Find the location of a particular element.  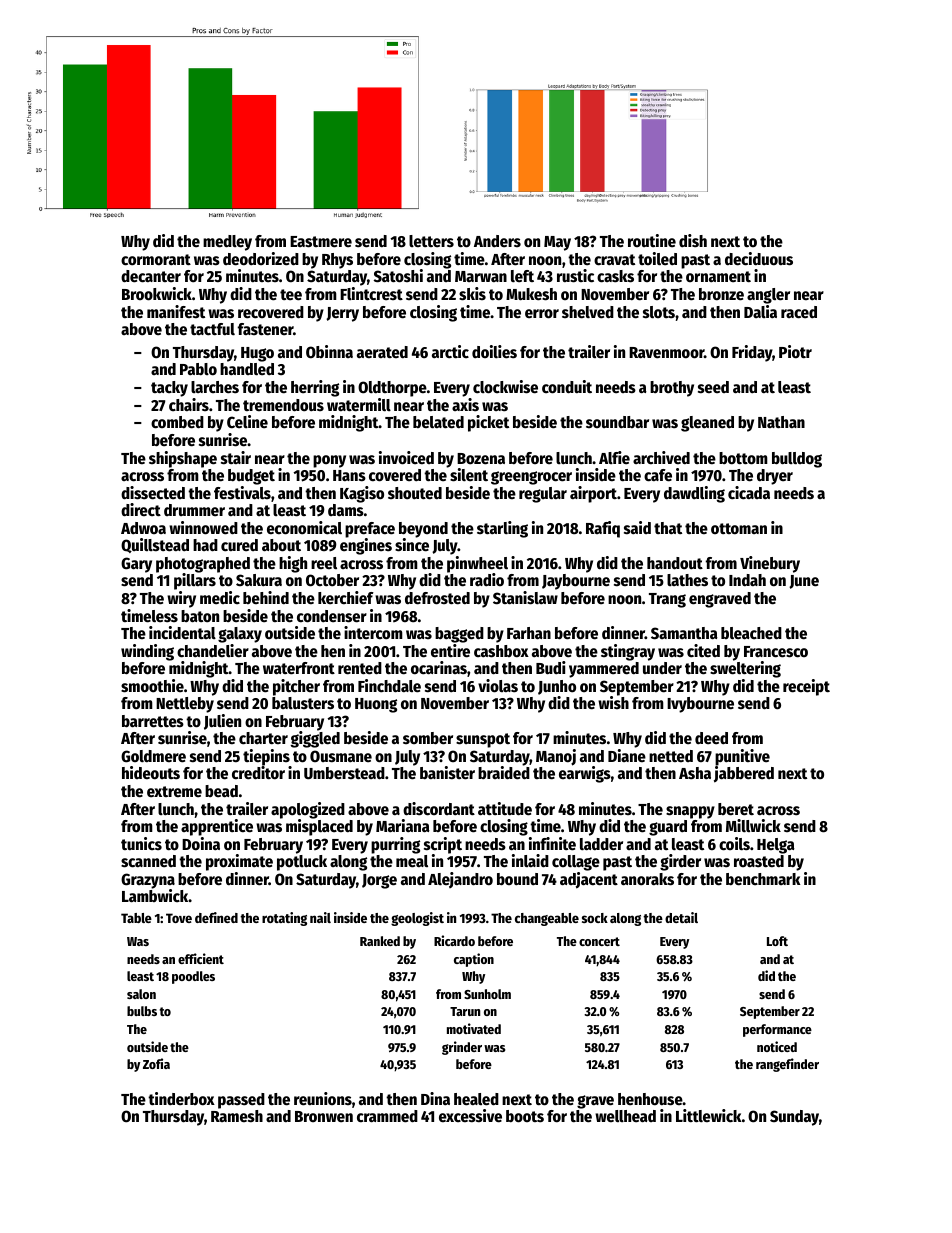

attitude is located at coordinates (505, 809).
